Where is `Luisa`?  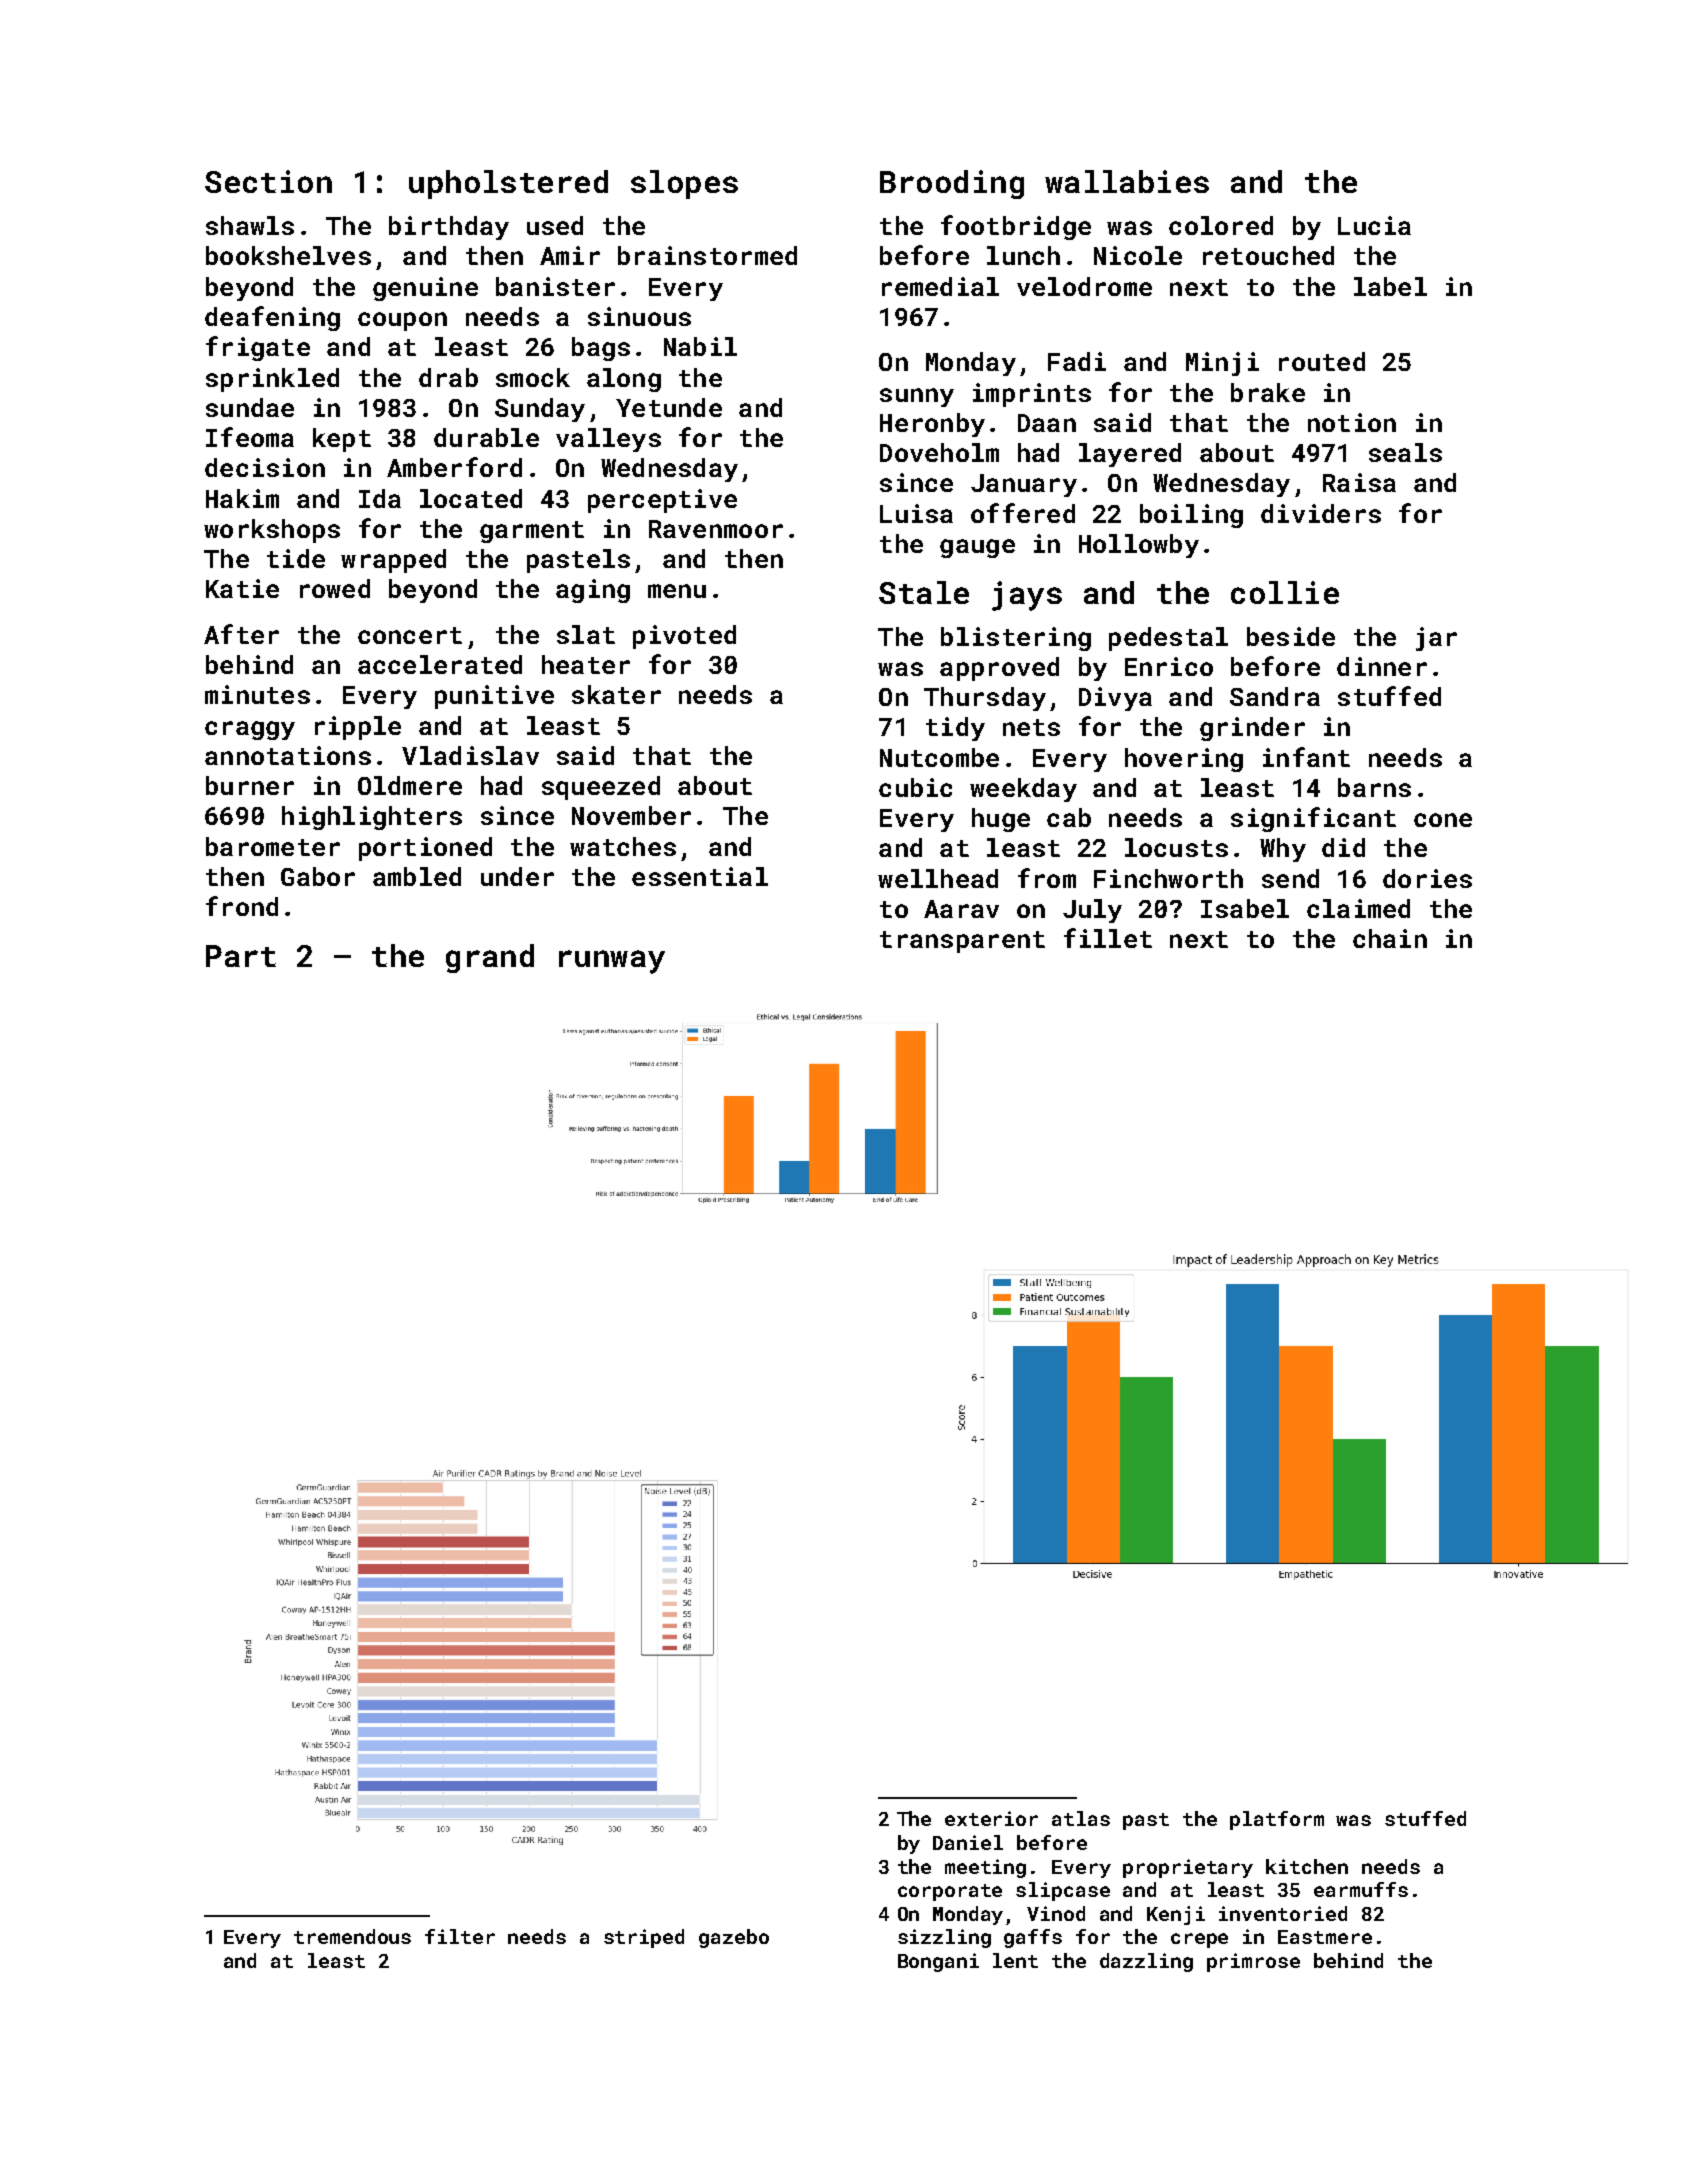
Luisa is located at coordinates (916, 513).
